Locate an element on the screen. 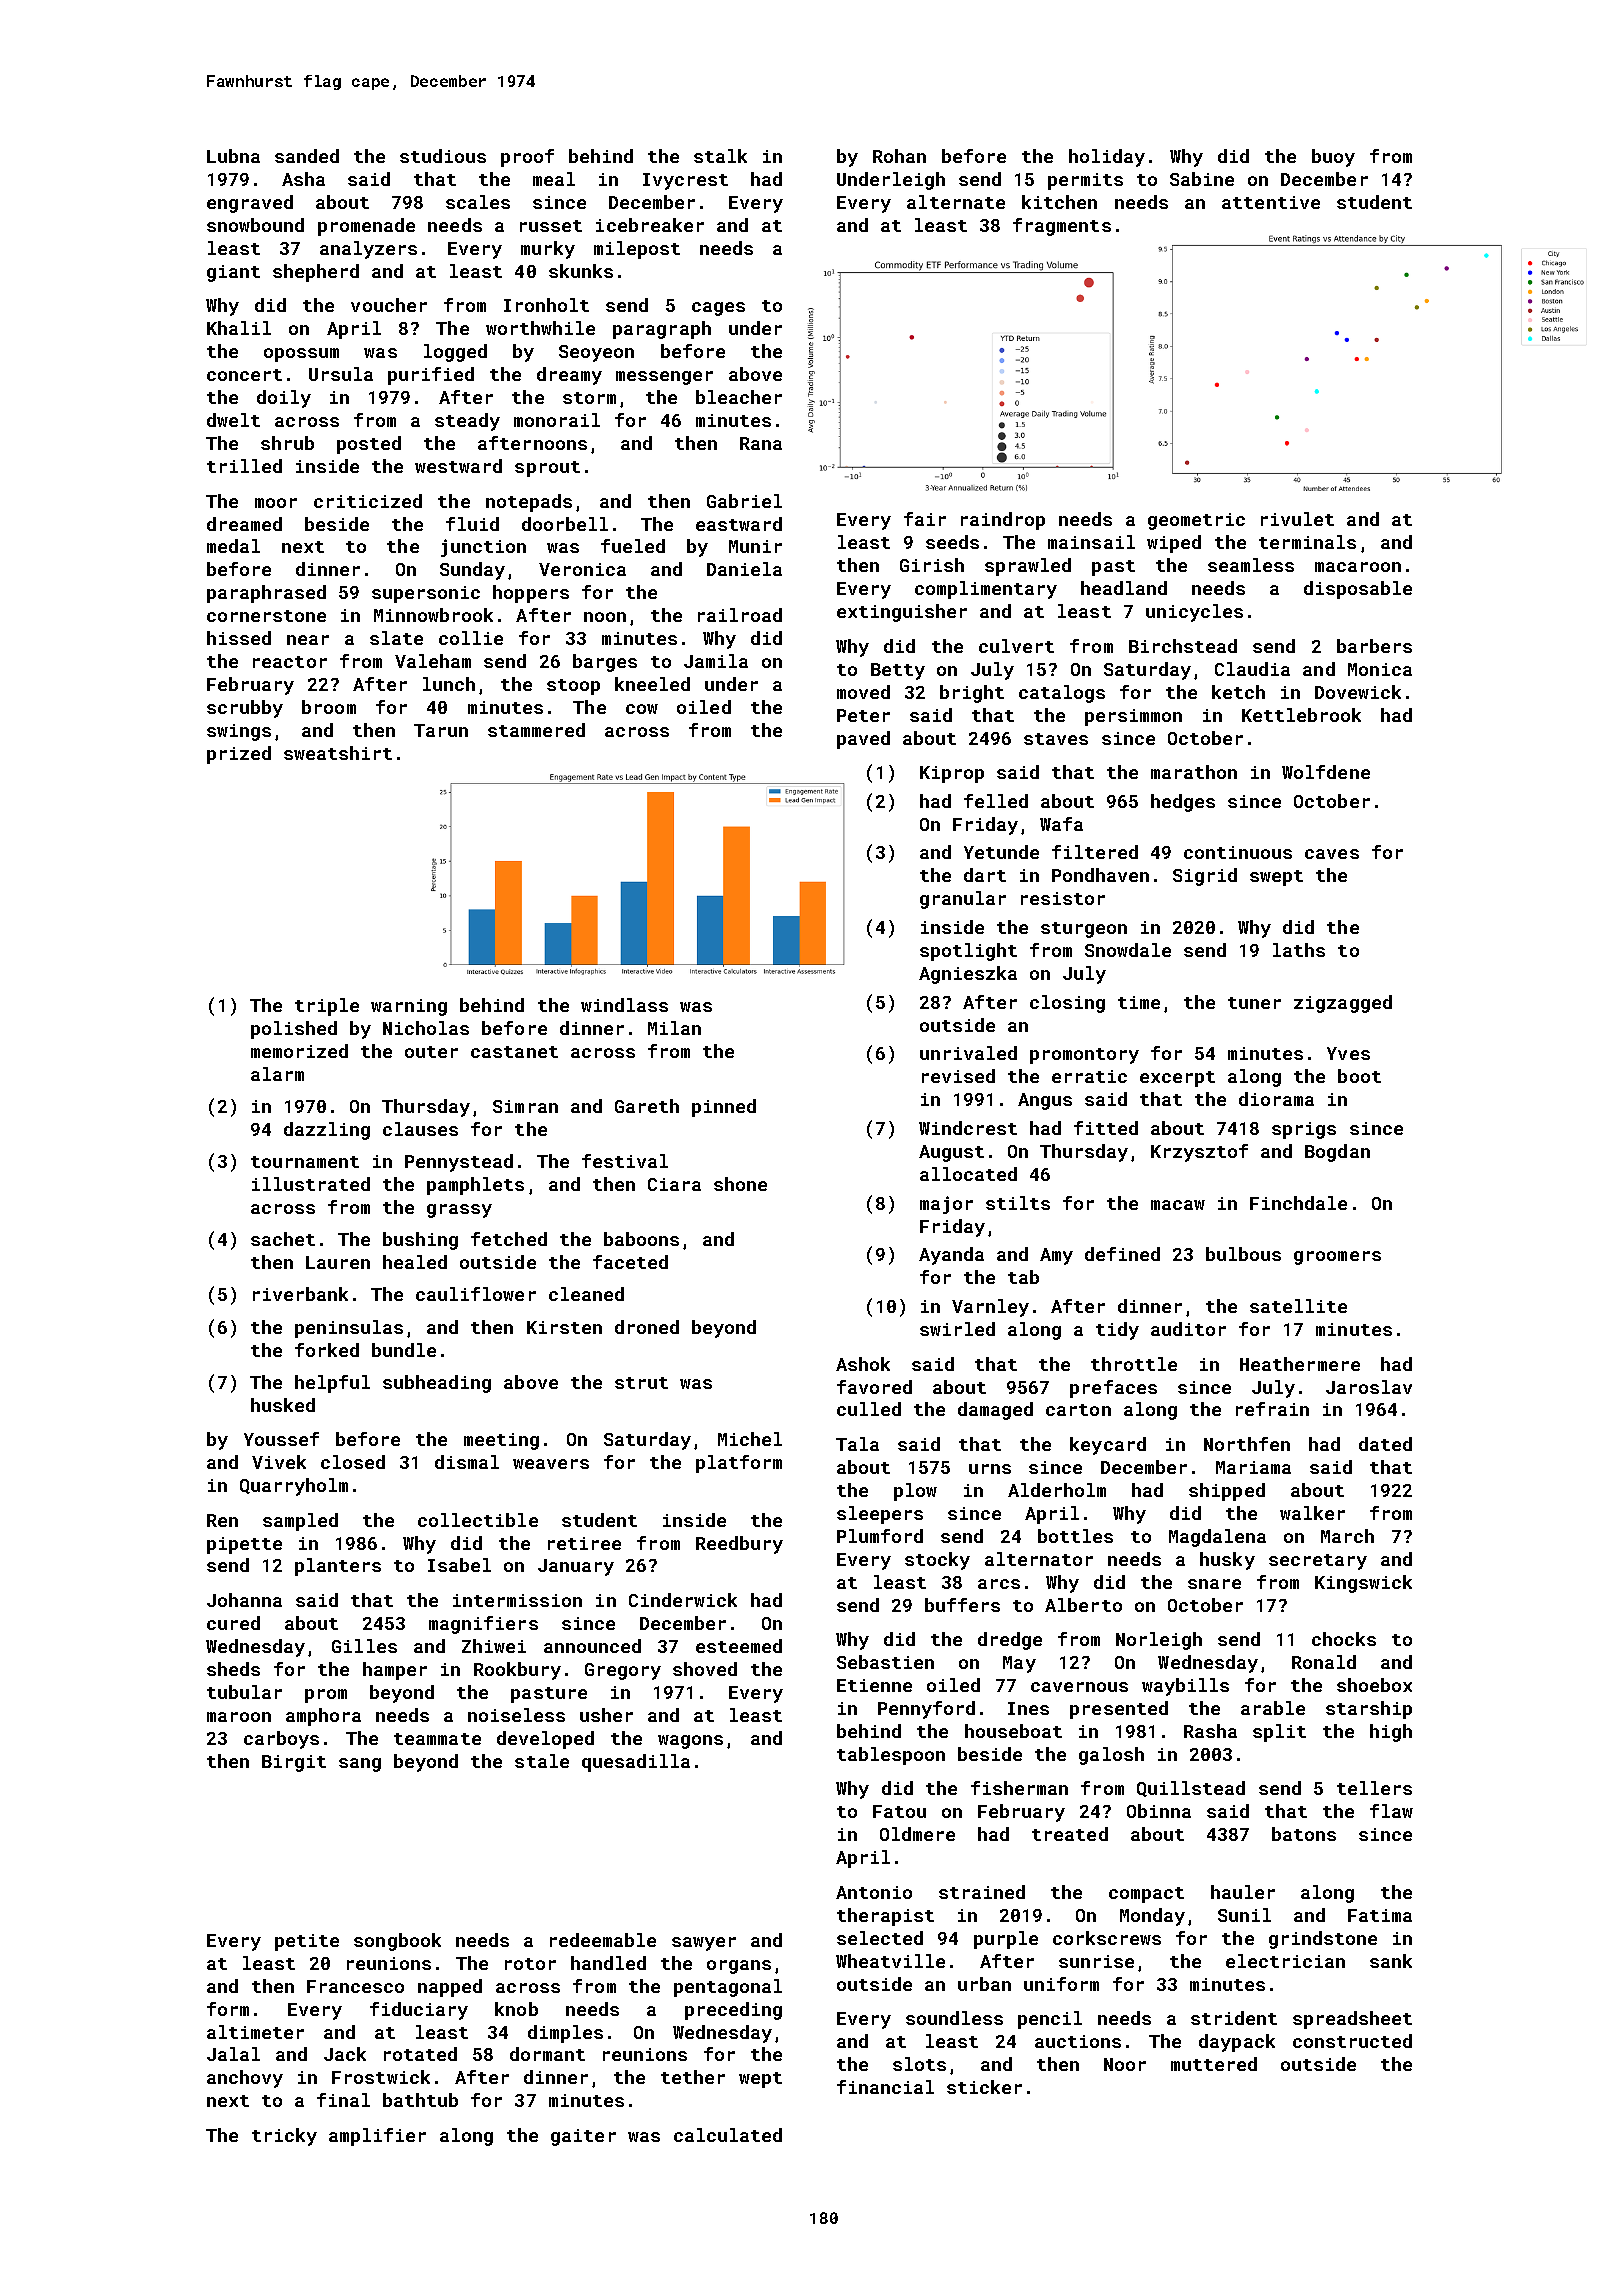  buoy is located at coordinates (1333, 158).
